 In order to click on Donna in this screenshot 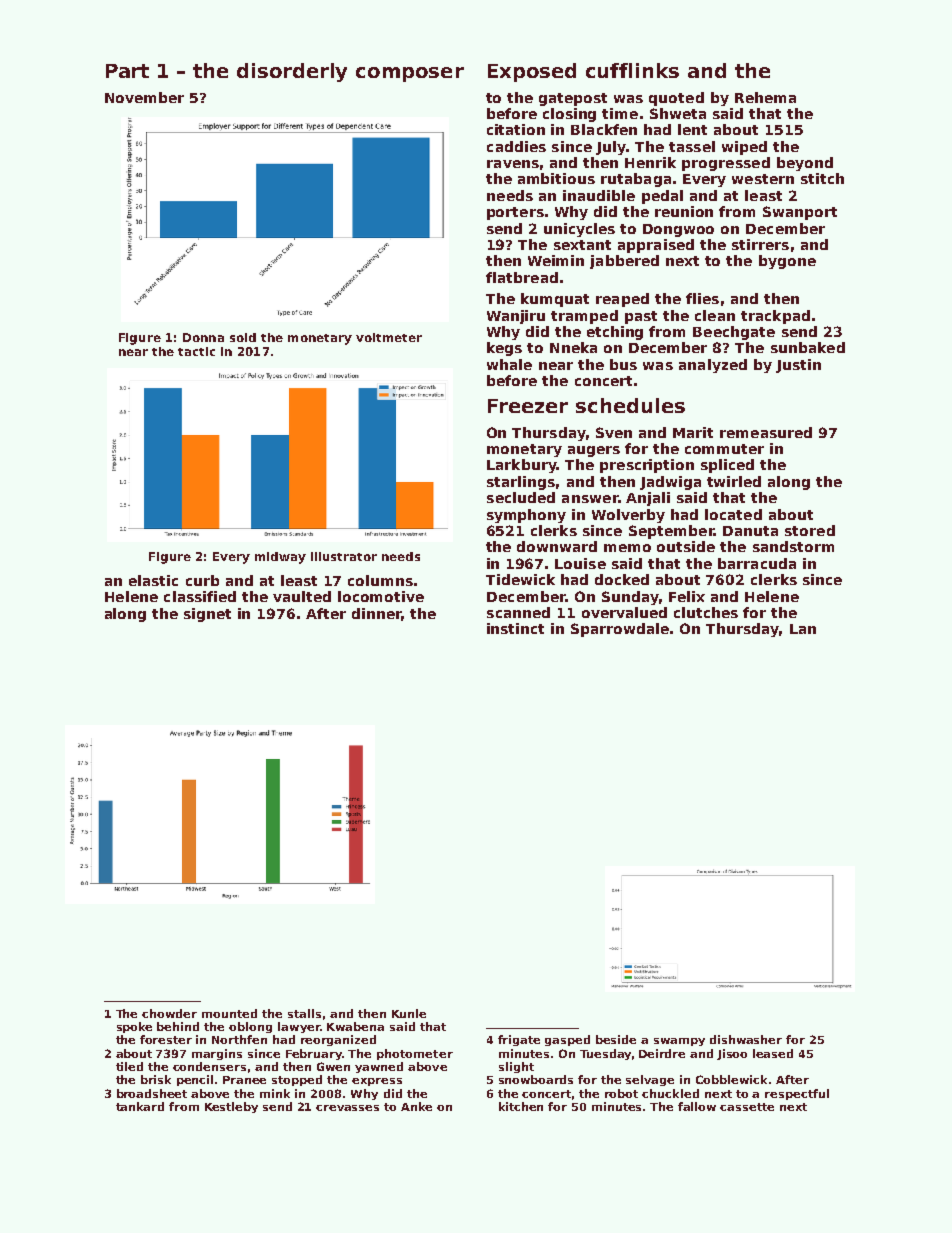, I will do `click(203, 337)`.
